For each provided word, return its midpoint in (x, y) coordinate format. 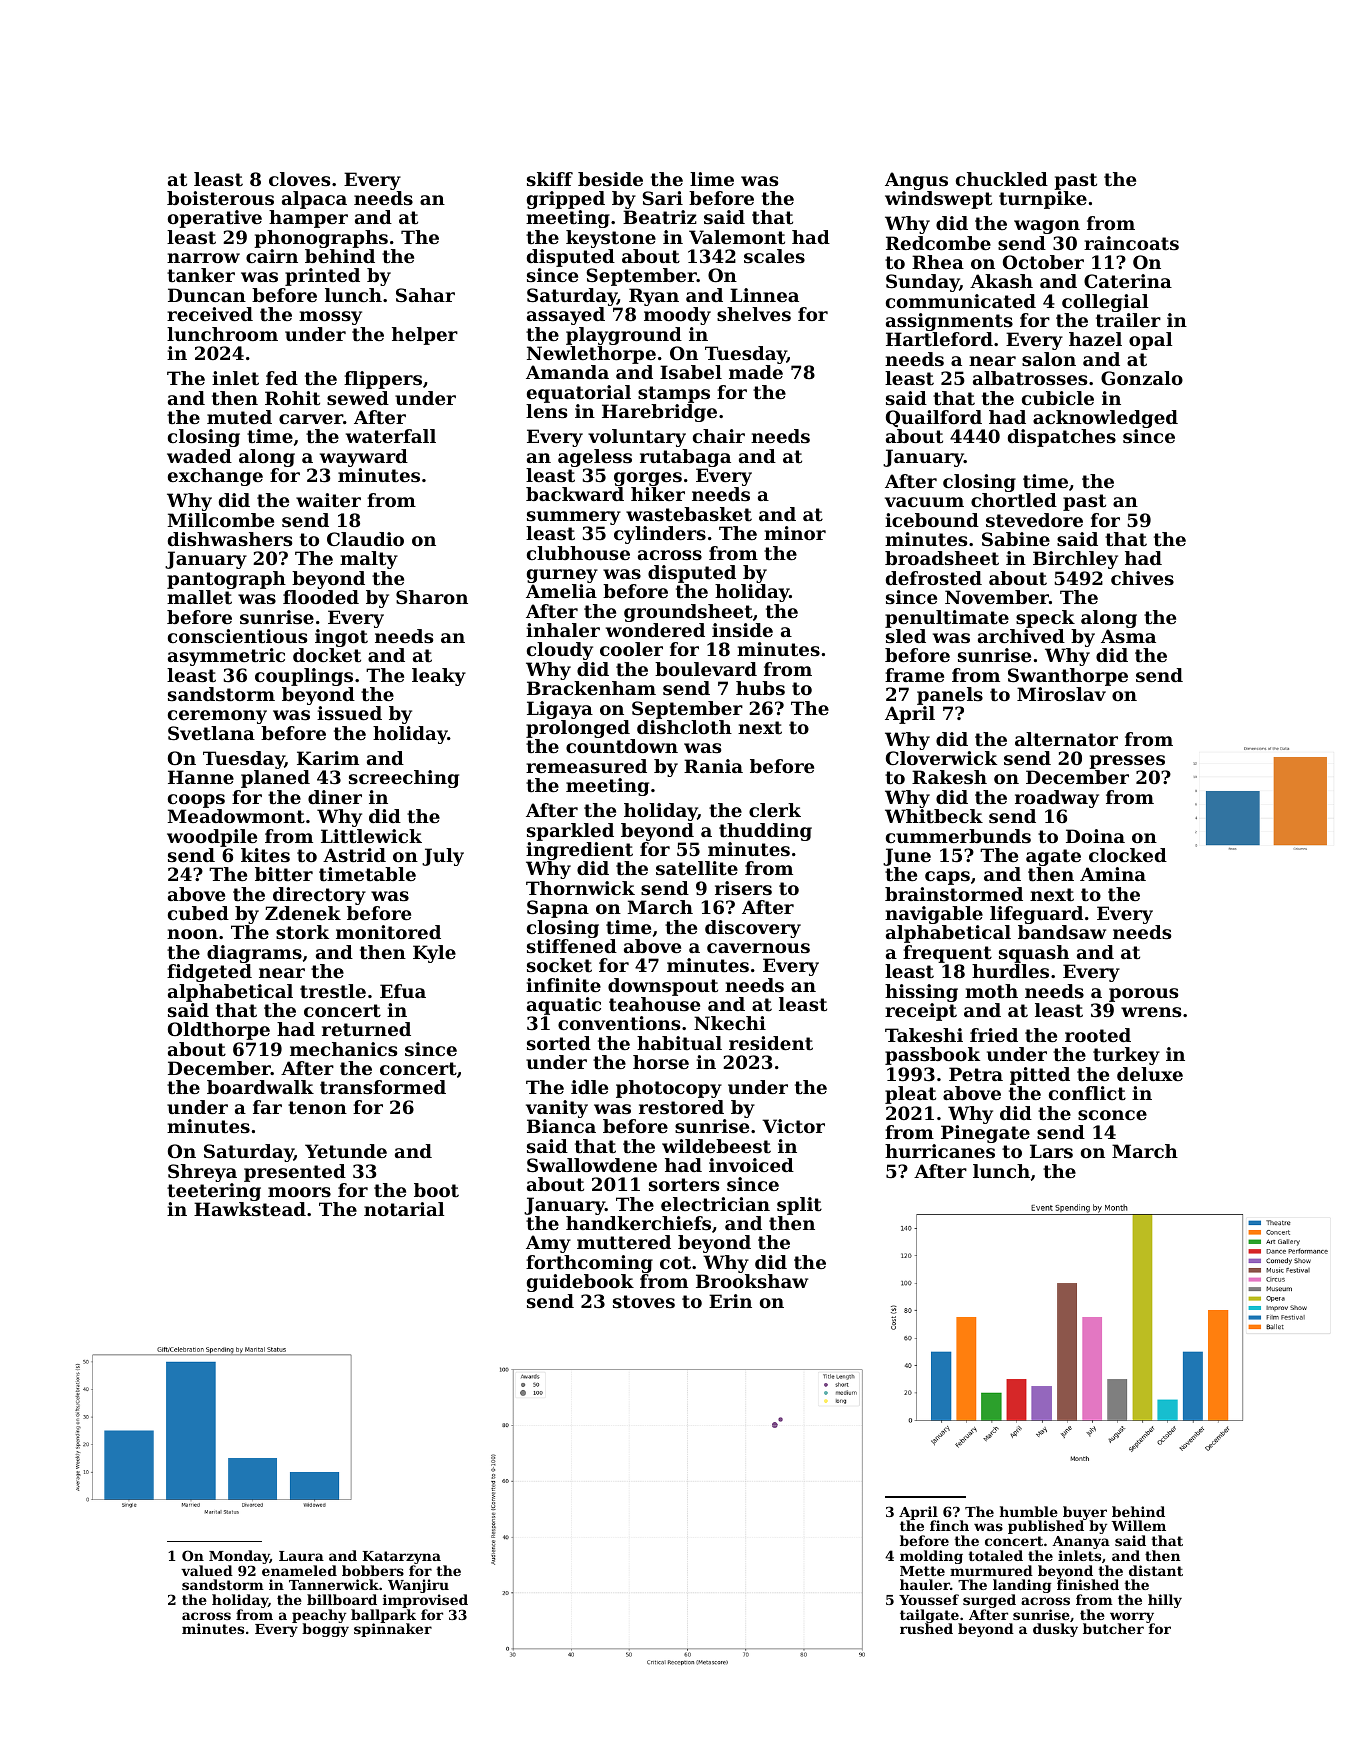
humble (1029, 1511)
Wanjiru (418, 1586)
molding (931, 1557)
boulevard (706, 669)
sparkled (570, 832)
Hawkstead (250, 1209)
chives (1142, 578)
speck (1045, 619)
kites (265, 855)
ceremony (217, 717)
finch (949, 1525)
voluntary (637, 438)
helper (425, 336)
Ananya (1081, 1542)
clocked (1128, 855)
